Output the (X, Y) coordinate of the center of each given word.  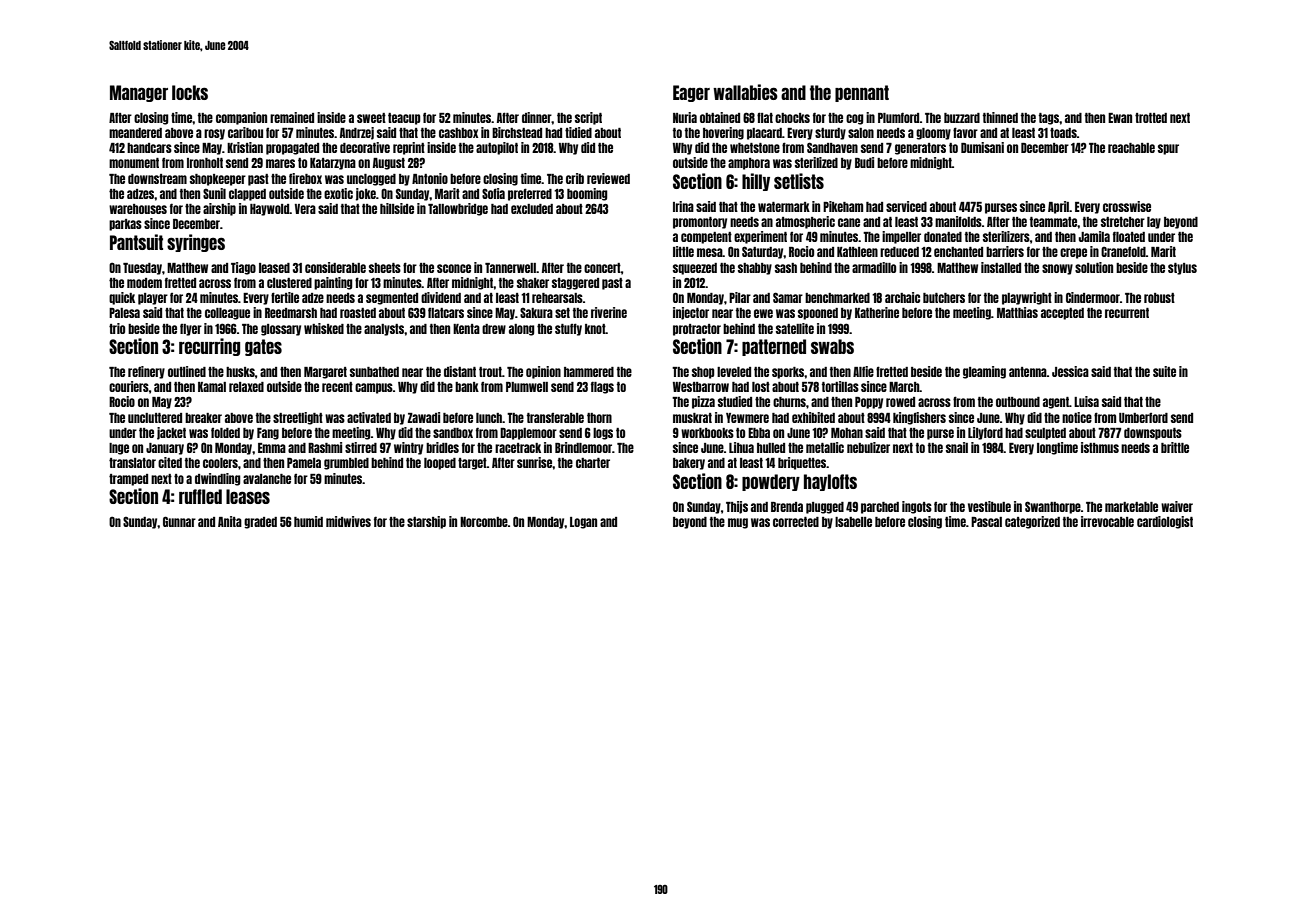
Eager (691, 93)
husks (240, 372)
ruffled (200, 496)
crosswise (1127, 206)
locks (190, 92)
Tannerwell (510, 268)
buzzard (962, 118)
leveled (734, 372)
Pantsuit (136, 242)
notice (1077, 417)
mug (738, 523)
